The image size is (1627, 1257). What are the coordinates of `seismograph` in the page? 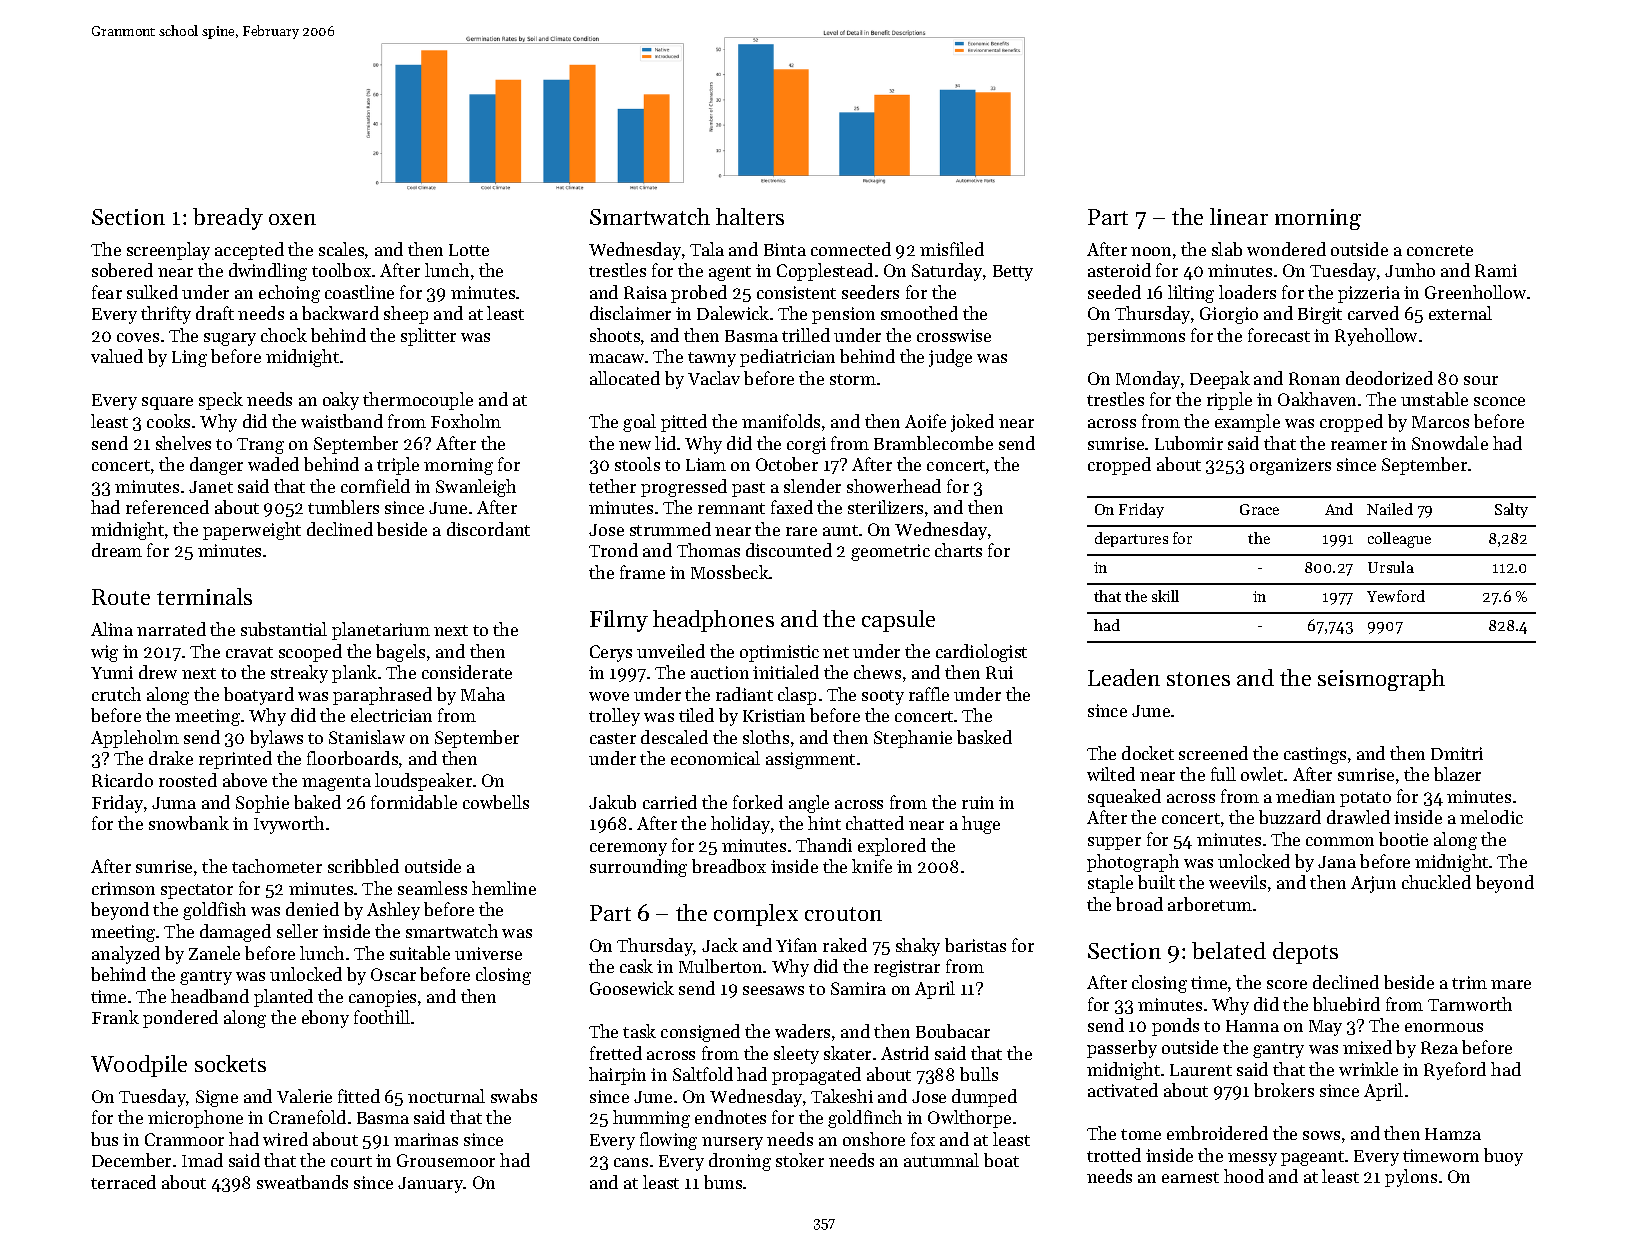 It's located at (1381, 680).
